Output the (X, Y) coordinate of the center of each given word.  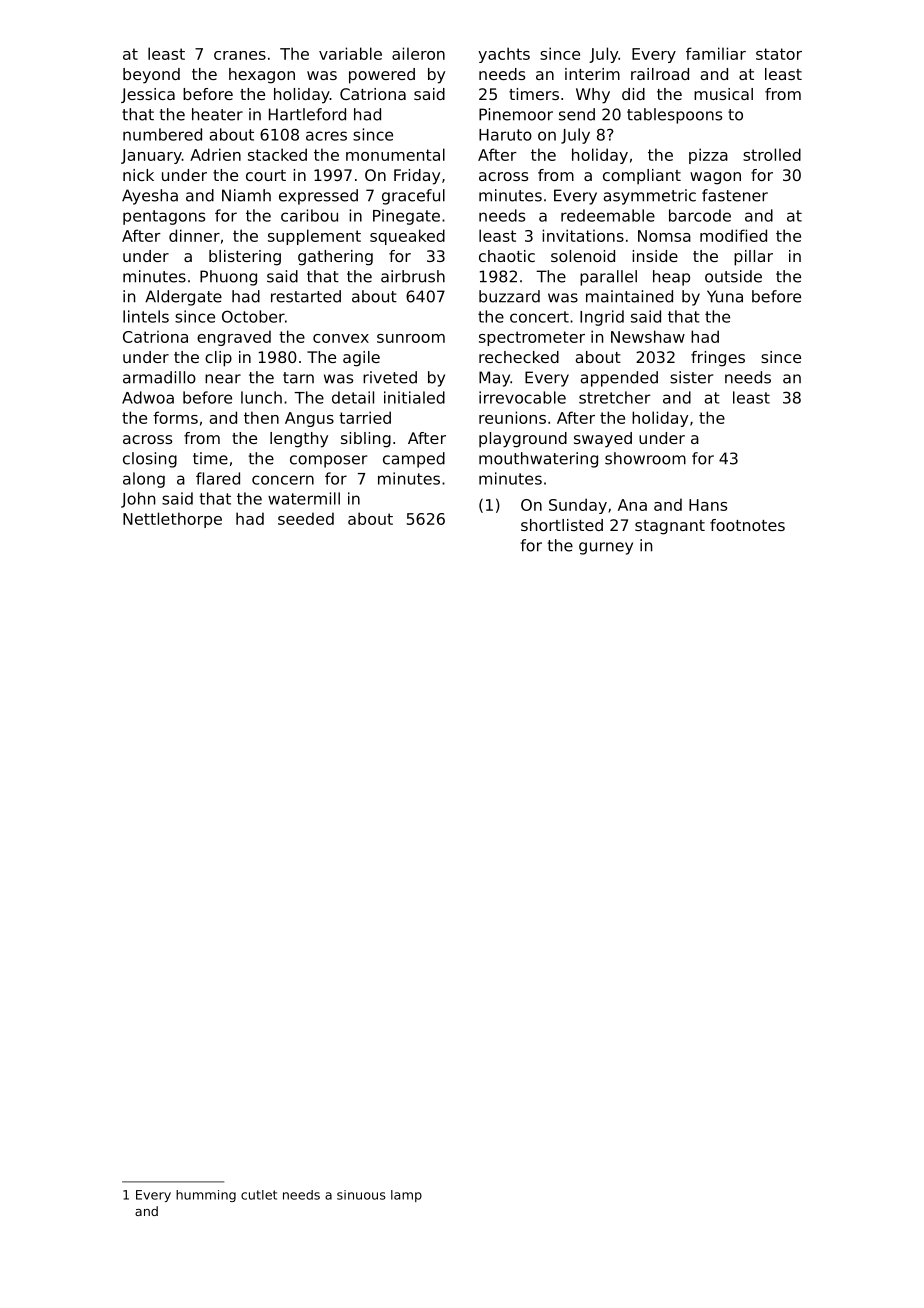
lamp (406, 1196)
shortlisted (562, 525)
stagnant (670, 527)
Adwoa (148, 397)
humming (206, 1196)
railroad (660, 74)
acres (326, 136)
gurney (606, 548)
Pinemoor (516, 114)
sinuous (361, 1195)
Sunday (578, 506)
